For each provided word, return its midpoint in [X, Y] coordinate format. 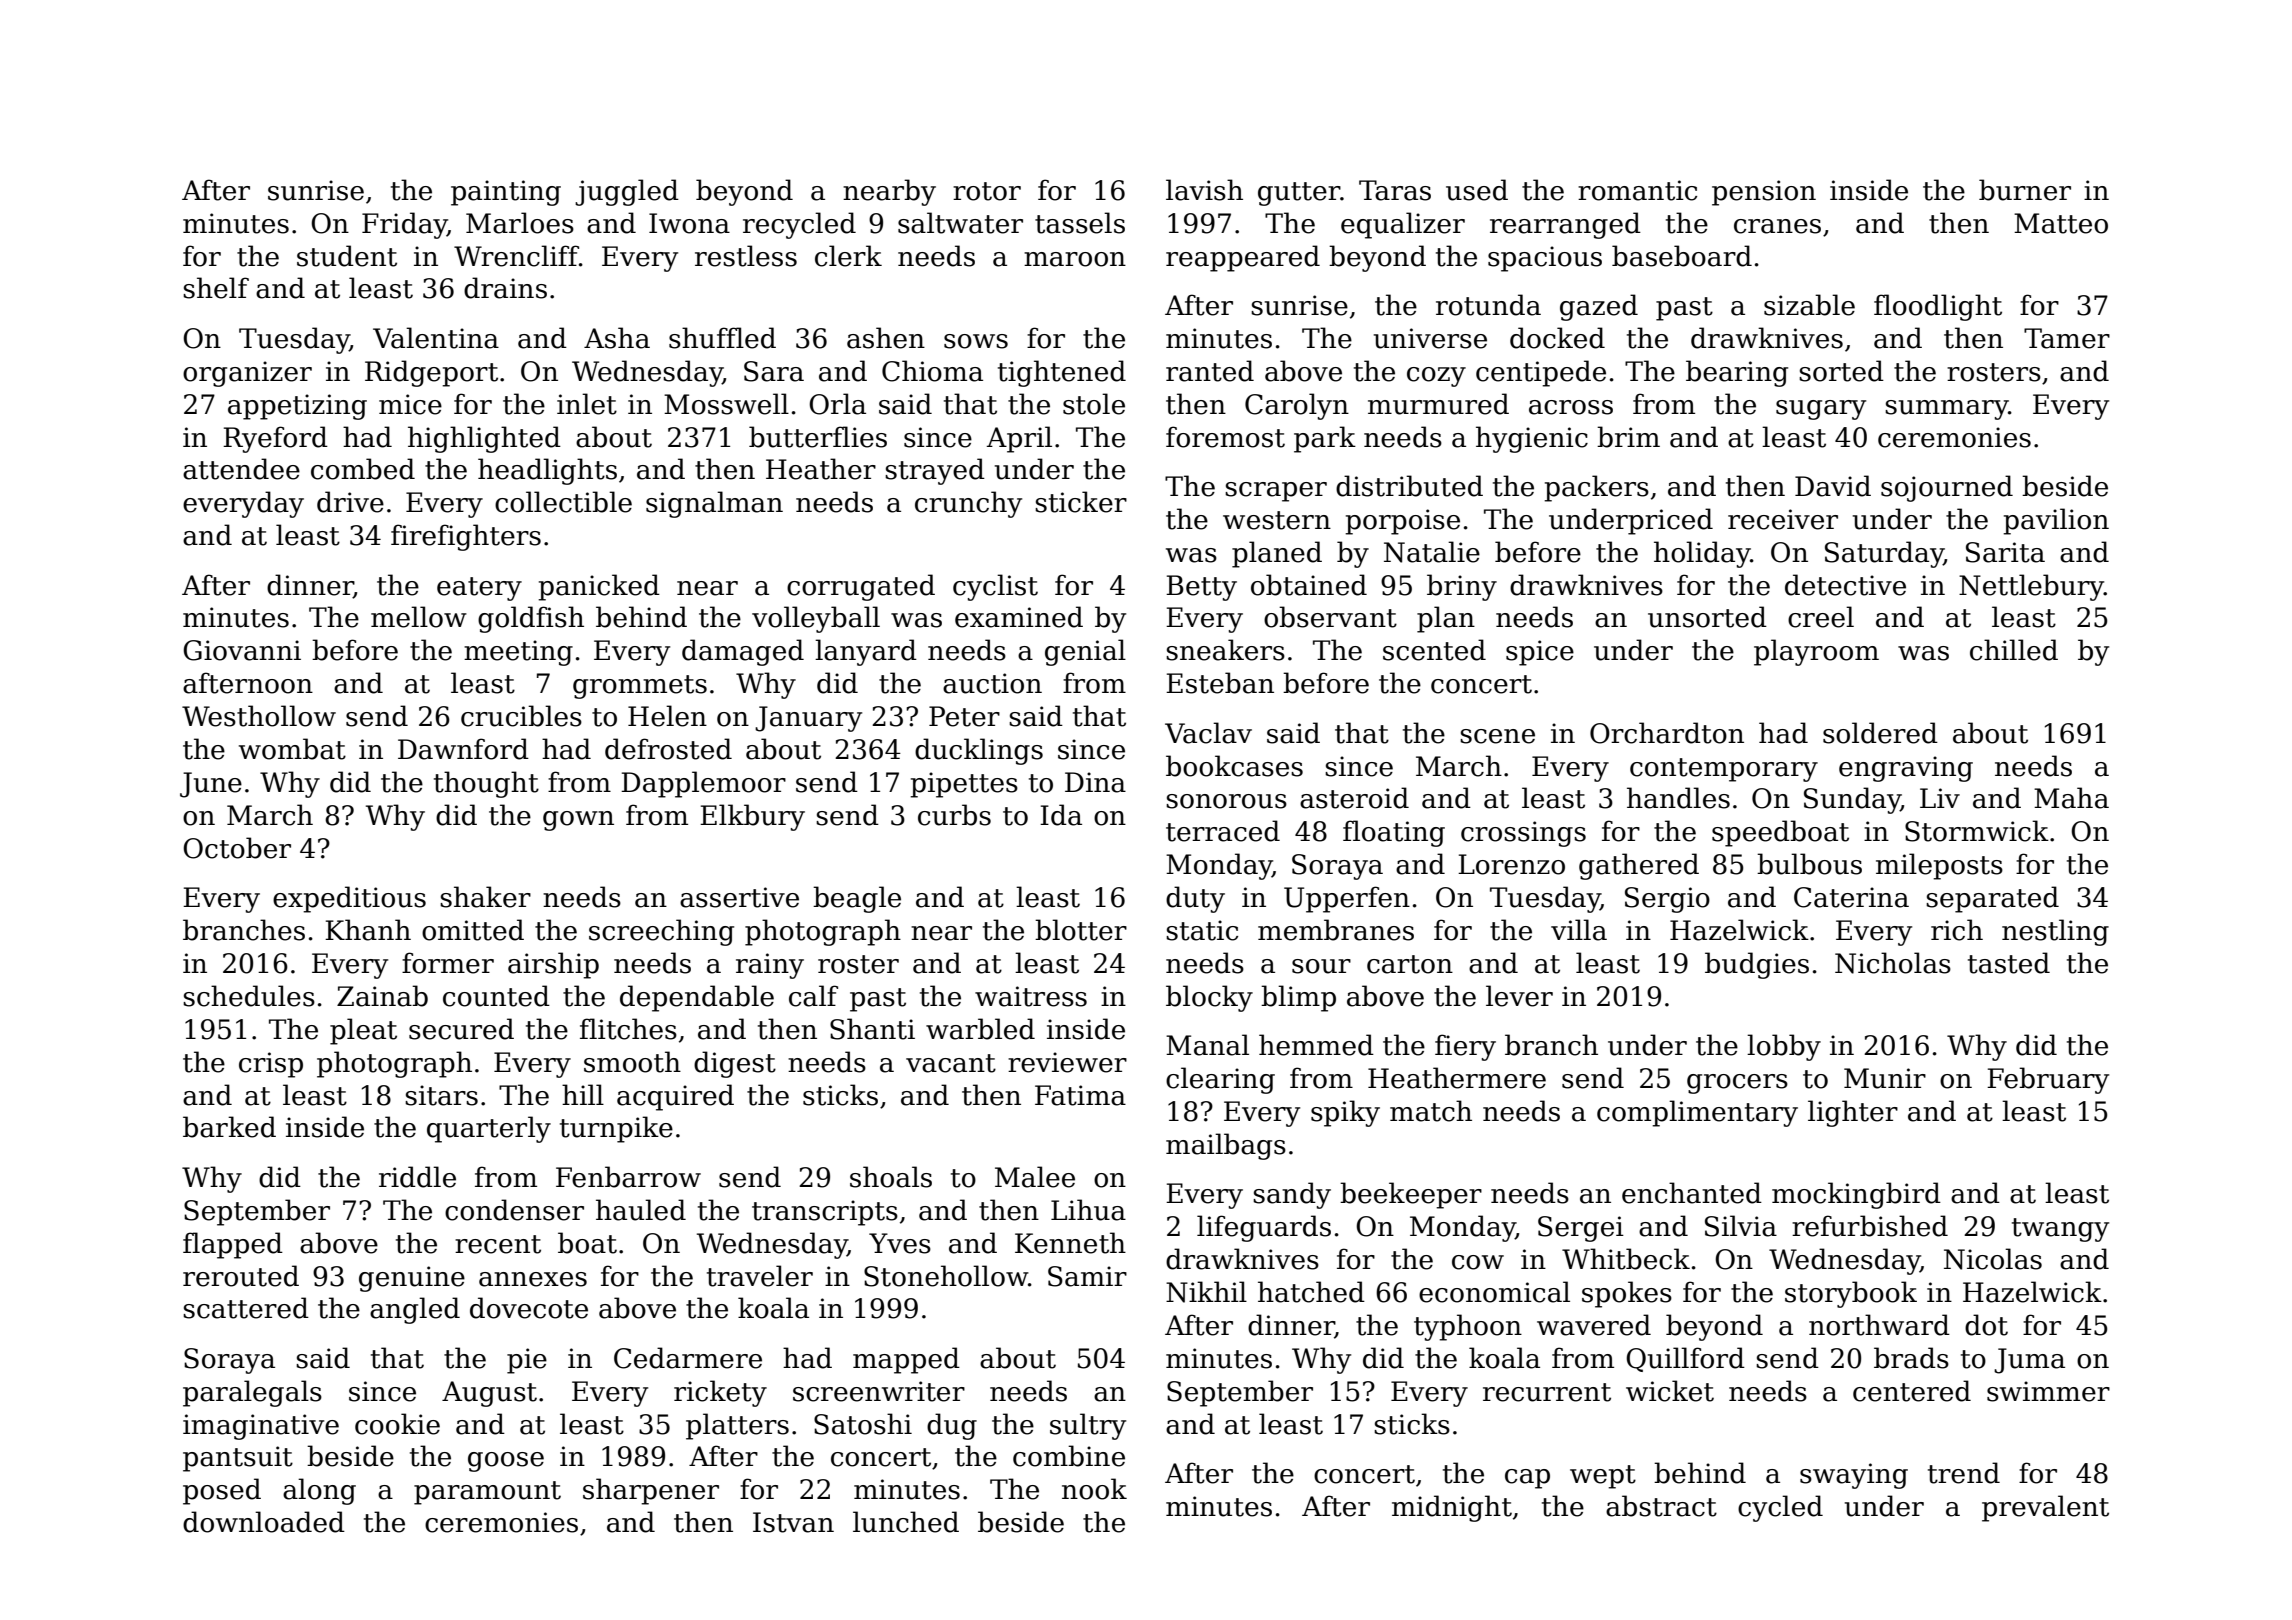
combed [363, 469]
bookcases [1234, 766]
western [1277, 520]
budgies [1757, 965]
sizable [1809, 305]
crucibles [521, 716]
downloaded [264, 1522]
